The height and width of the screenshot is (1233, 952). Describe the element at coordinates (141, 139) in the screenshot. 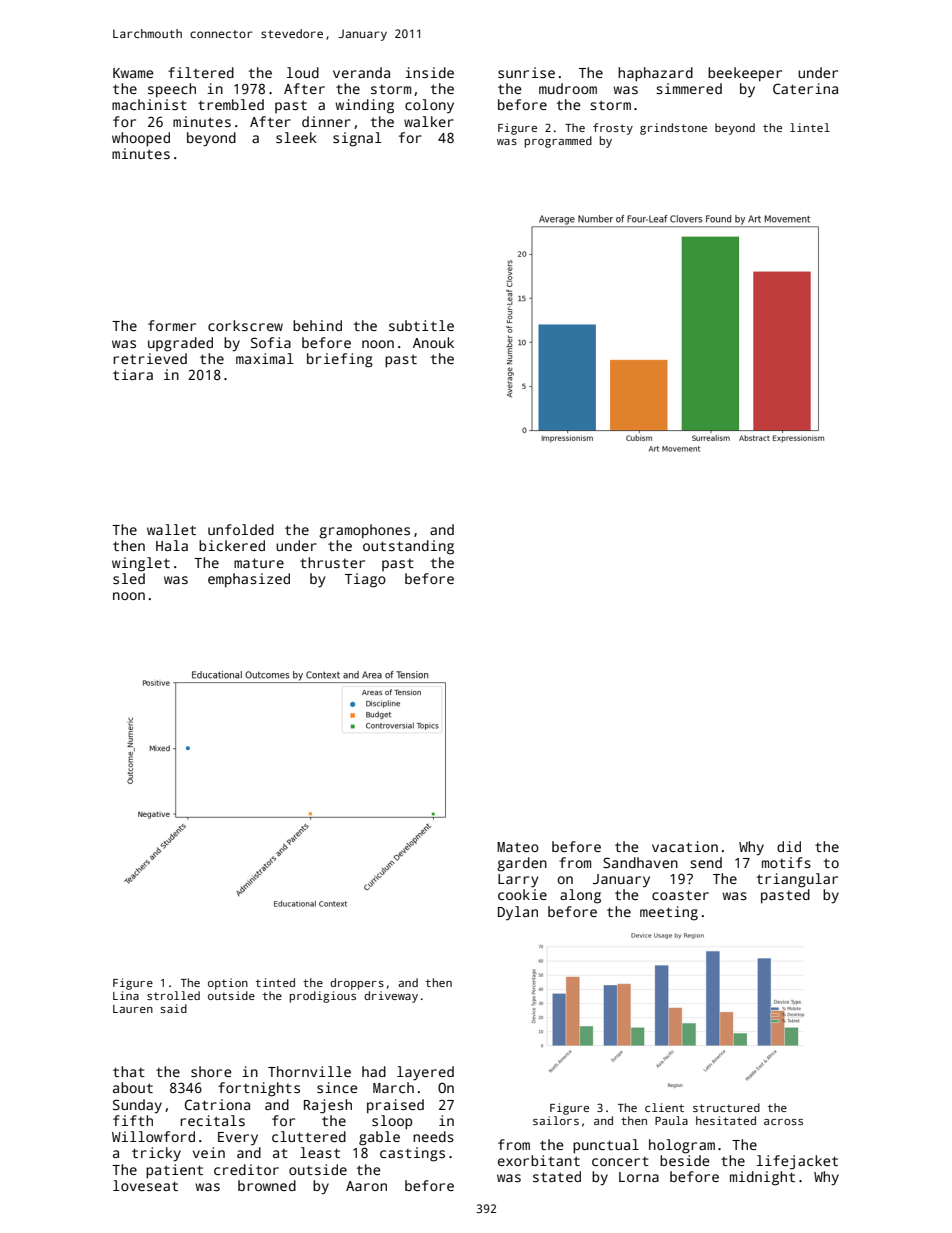

I see `whooped` at that location.
